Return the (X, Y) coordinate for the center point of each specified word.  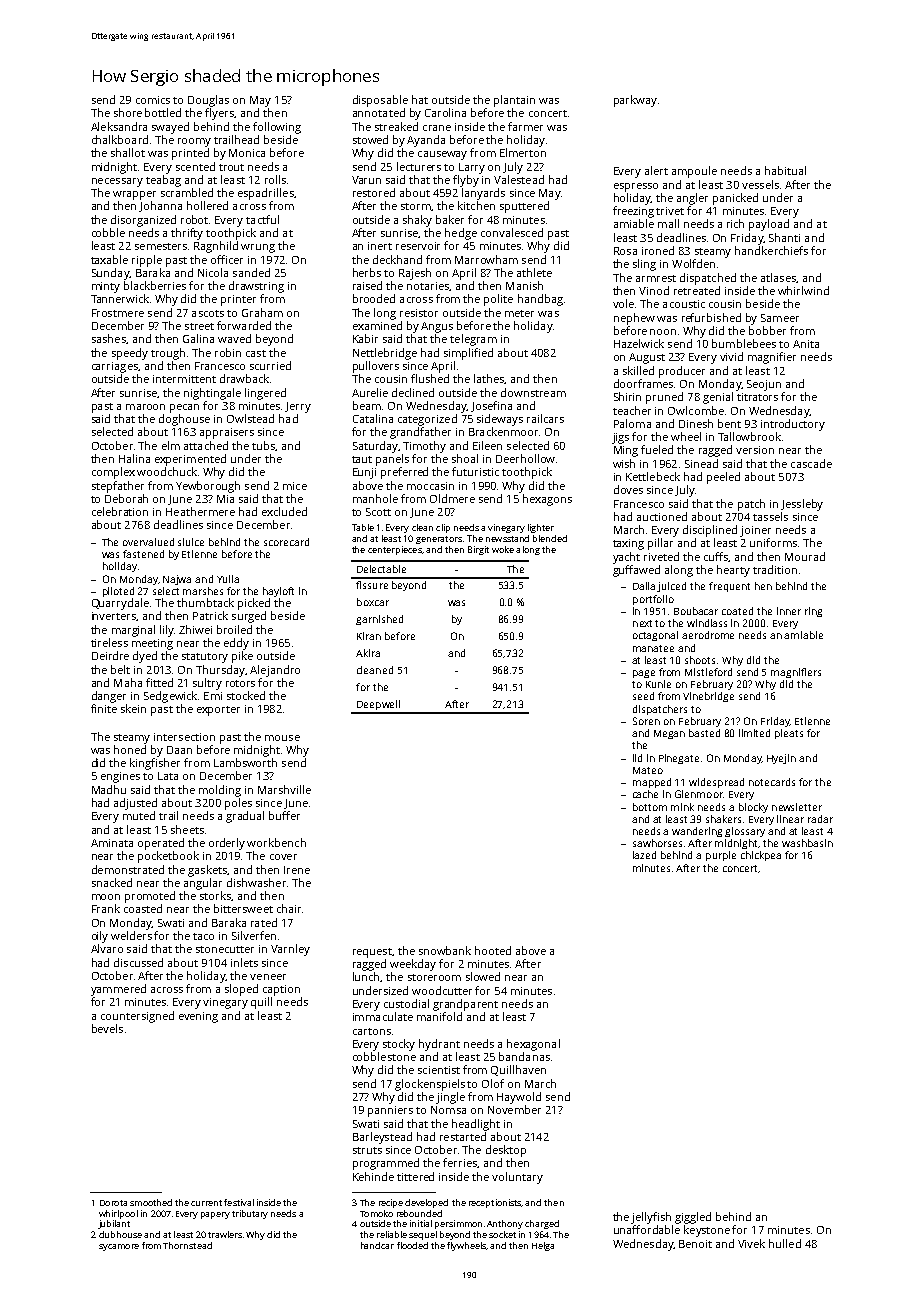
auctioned (662, 516)
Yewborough (208, 487)
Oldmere (452, 498)
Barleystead (382, 1138)
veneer (268, 977)
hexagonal (533, 1045)
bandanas (524, 1056)
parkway (635, 101)
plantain (514, 101)
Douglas (208, 101)
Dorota (113, 1203)
